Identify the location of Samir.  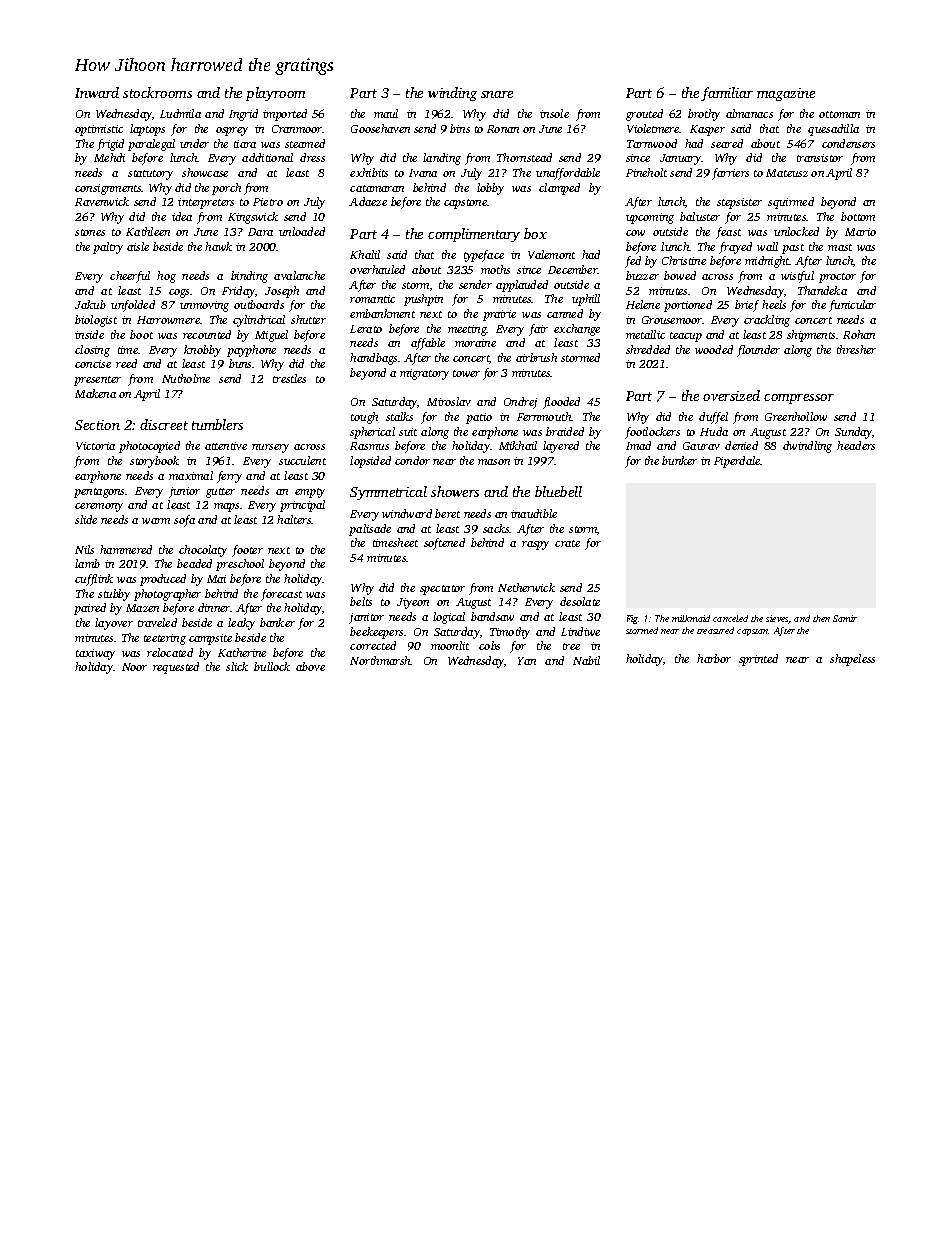
(845, 618).
